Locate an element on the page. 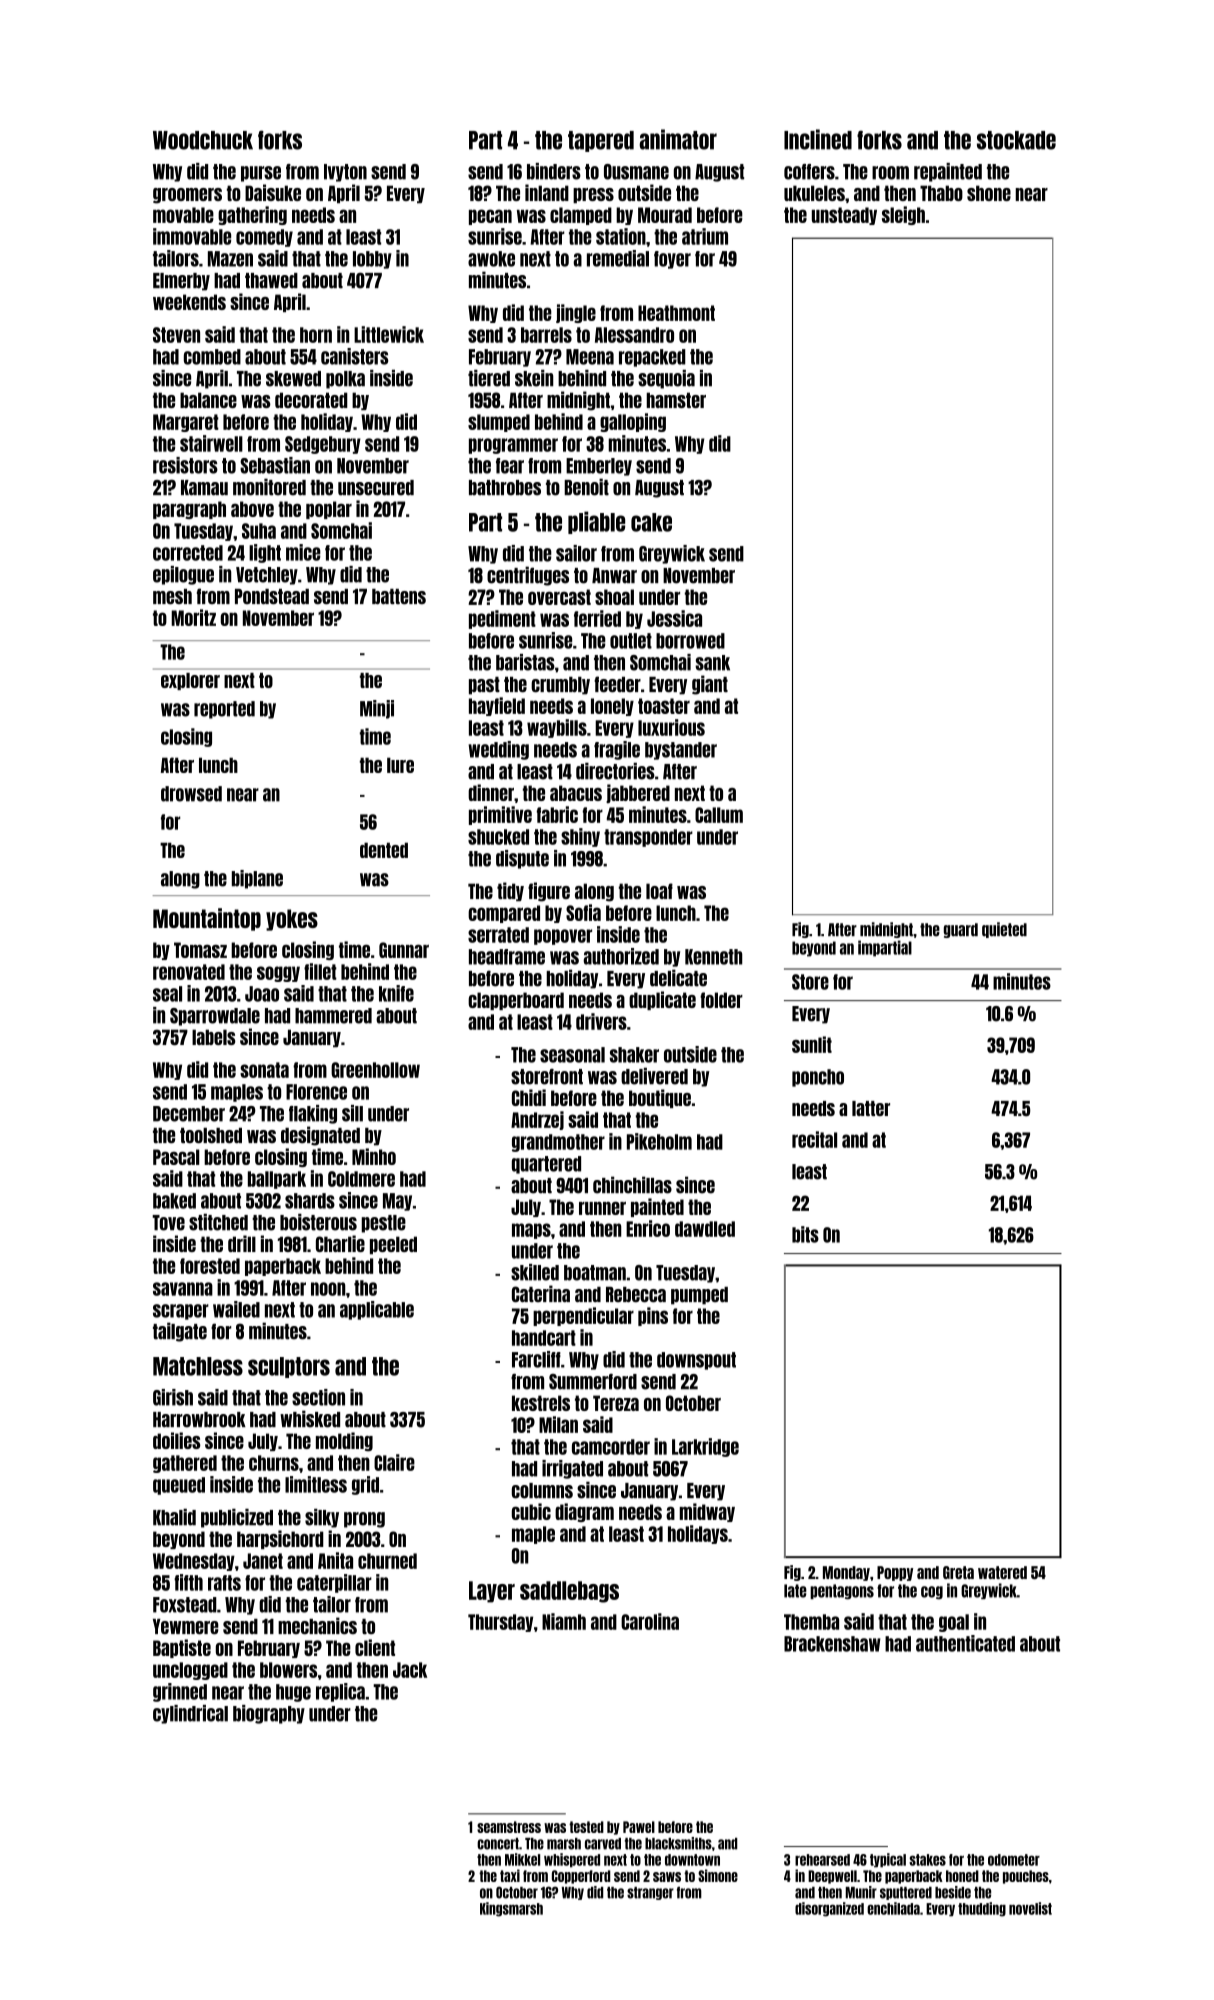 The width and height of the document is (1214, 2000). guard is located at coordinates (961, 930).
